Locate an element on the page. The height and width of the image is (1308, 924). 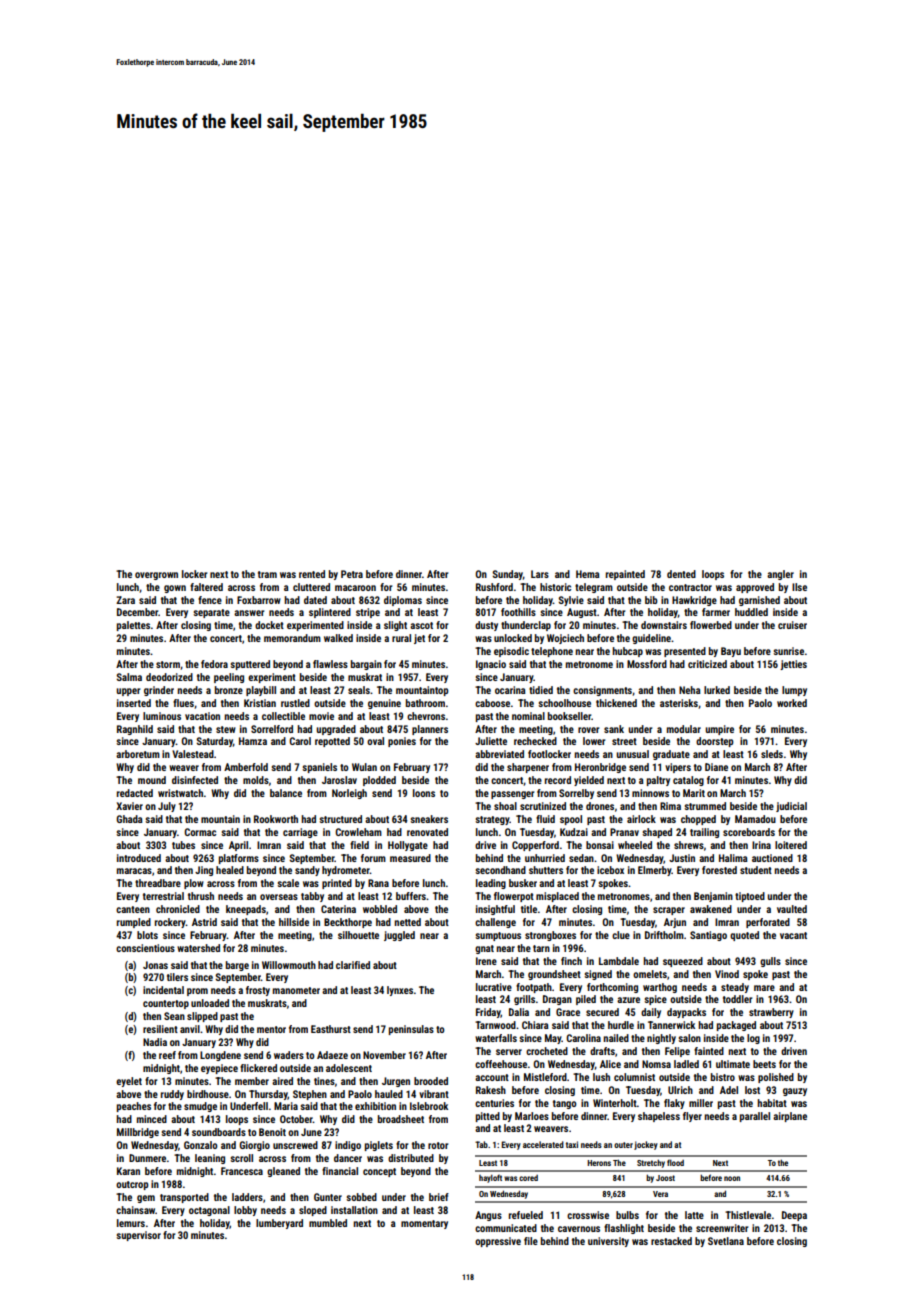
Benoit is located at coordinates (272, 1132).
